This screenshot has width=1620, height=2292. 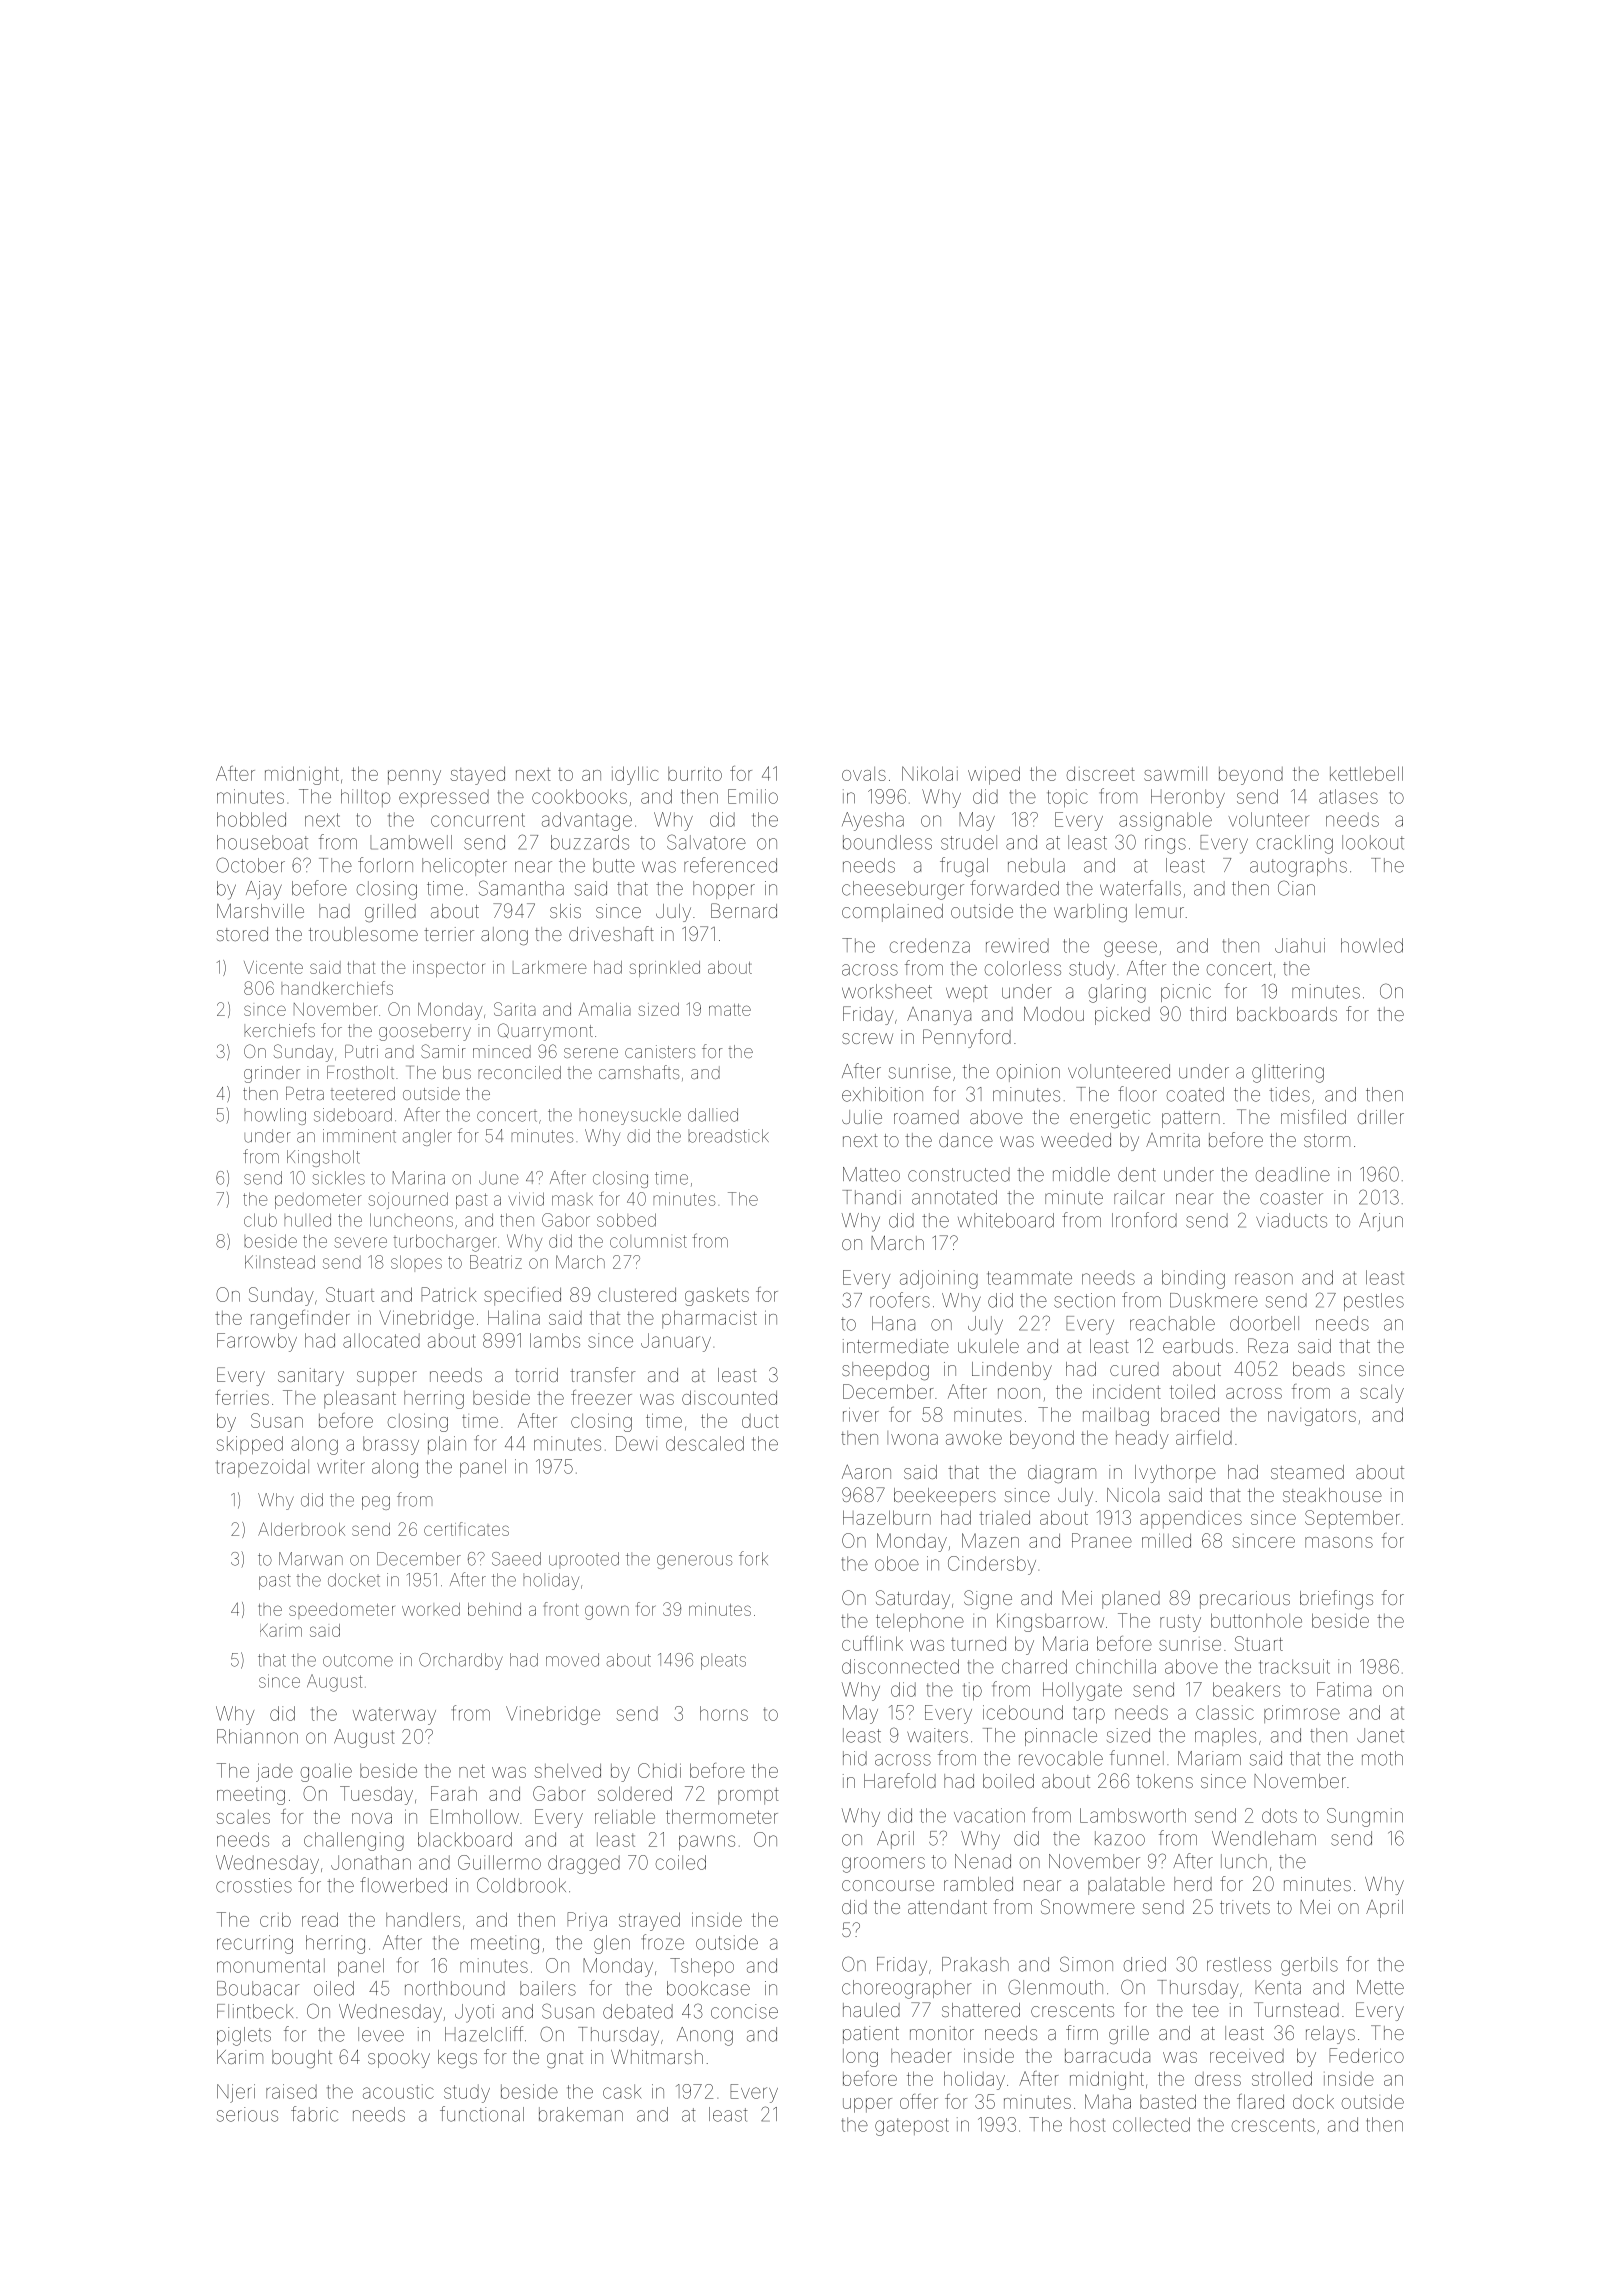 What do you see at coordinates (611, 933) in the screenshot?
I see `driveshaft` at bounding box center [611, 933].
